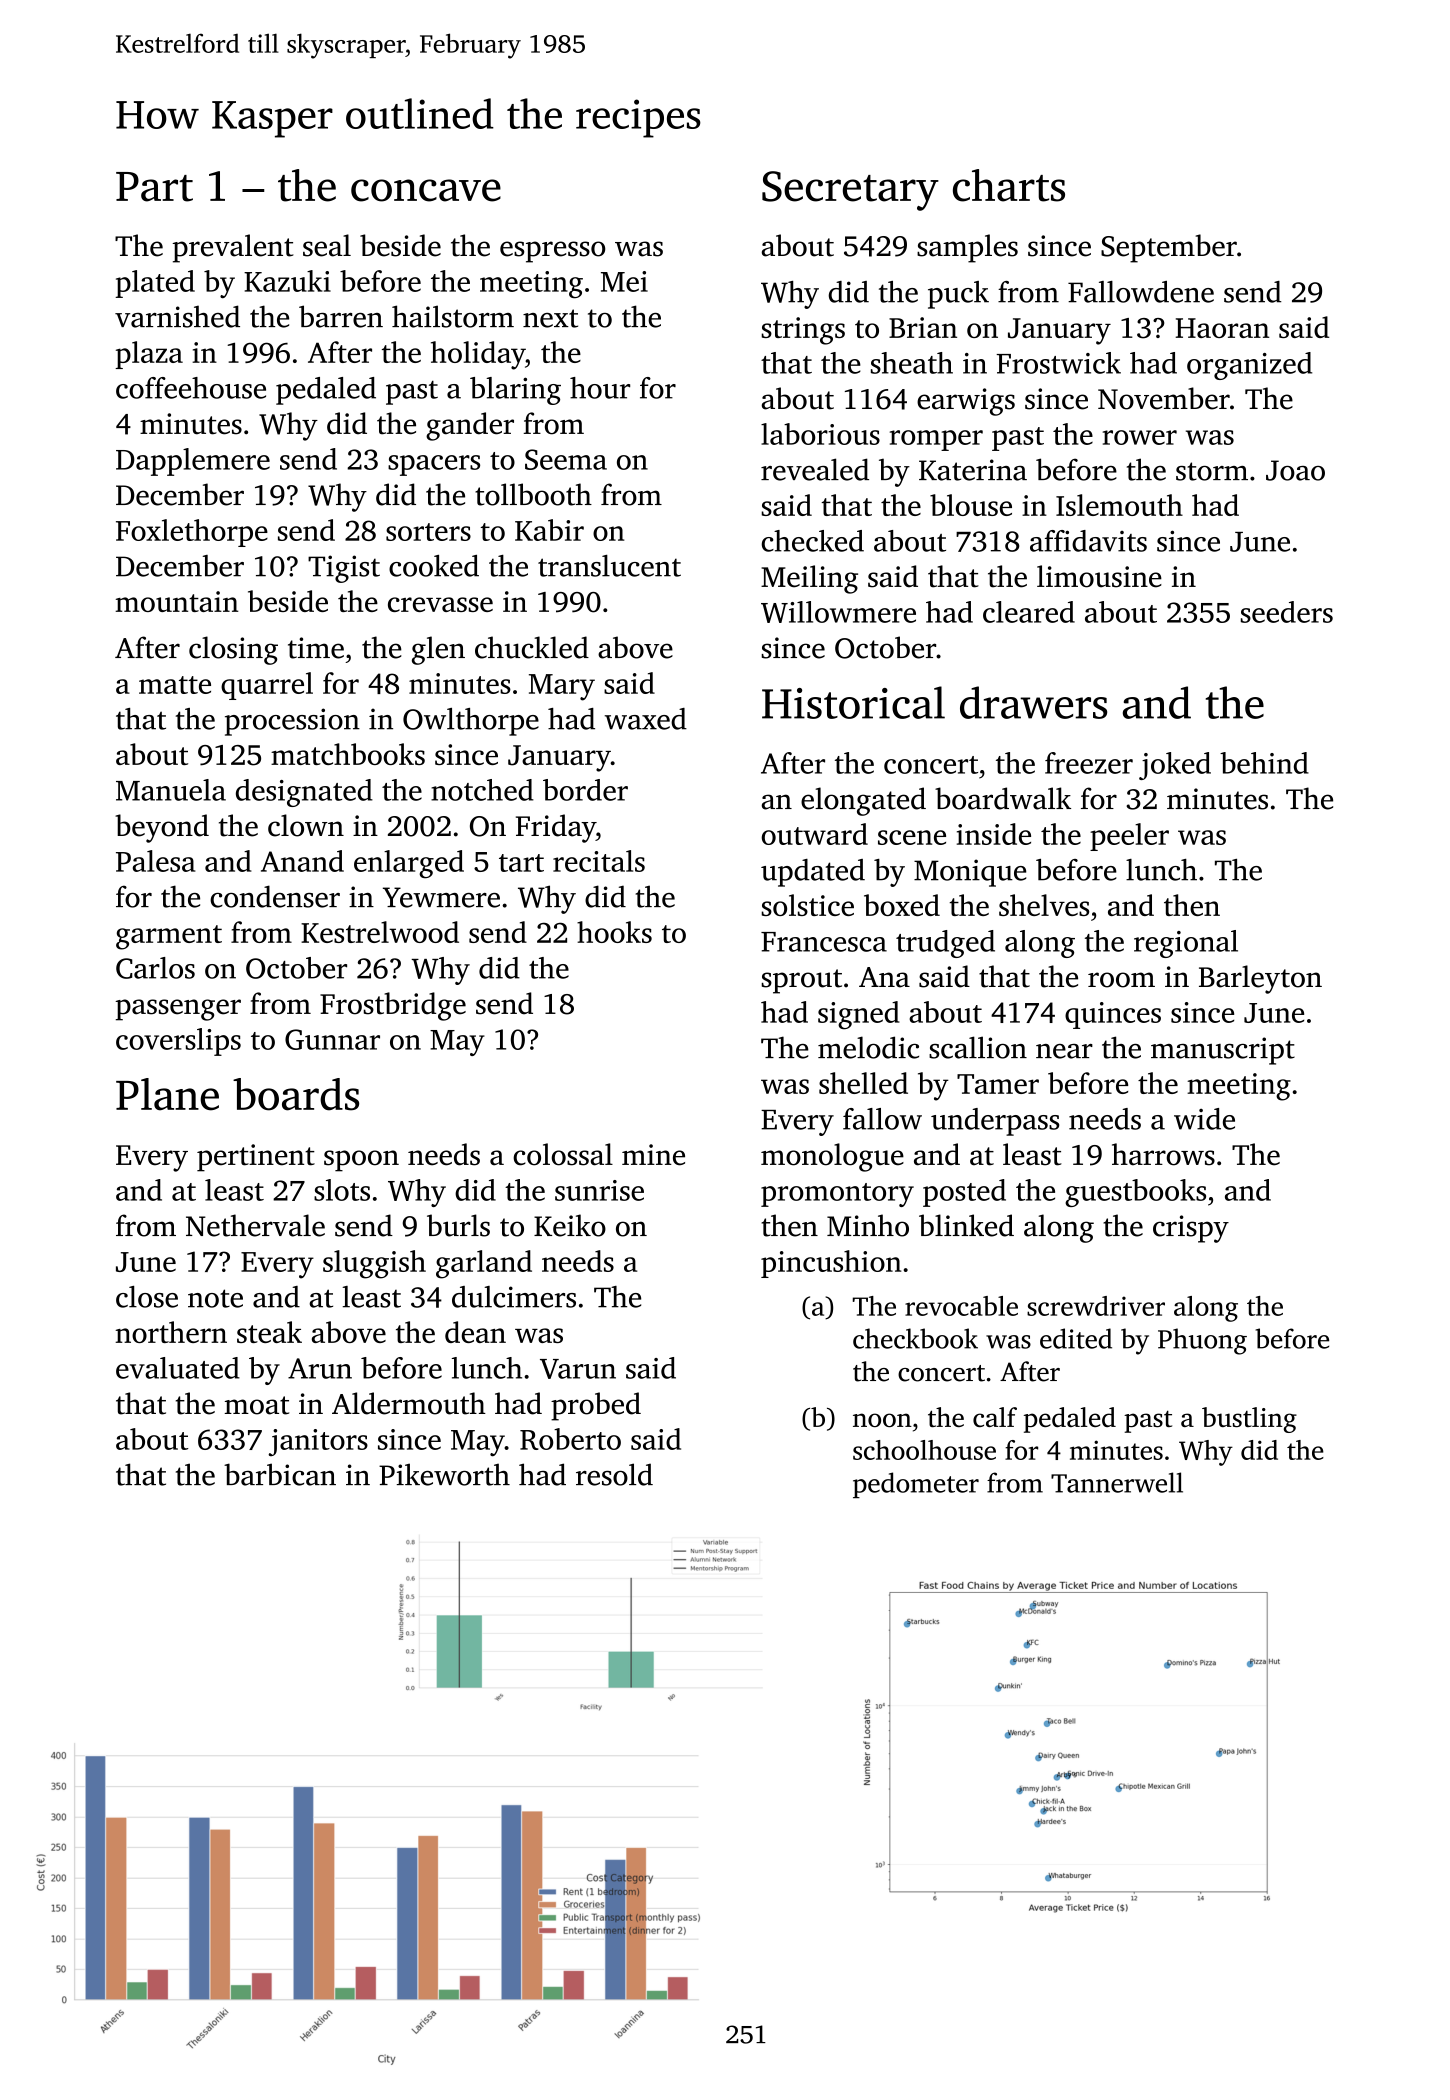 This page has width=1450, height=2100. What do you see at coordinates (280, 1474) in the page?
I see `barbican` at bounding box center [280, 1474].
